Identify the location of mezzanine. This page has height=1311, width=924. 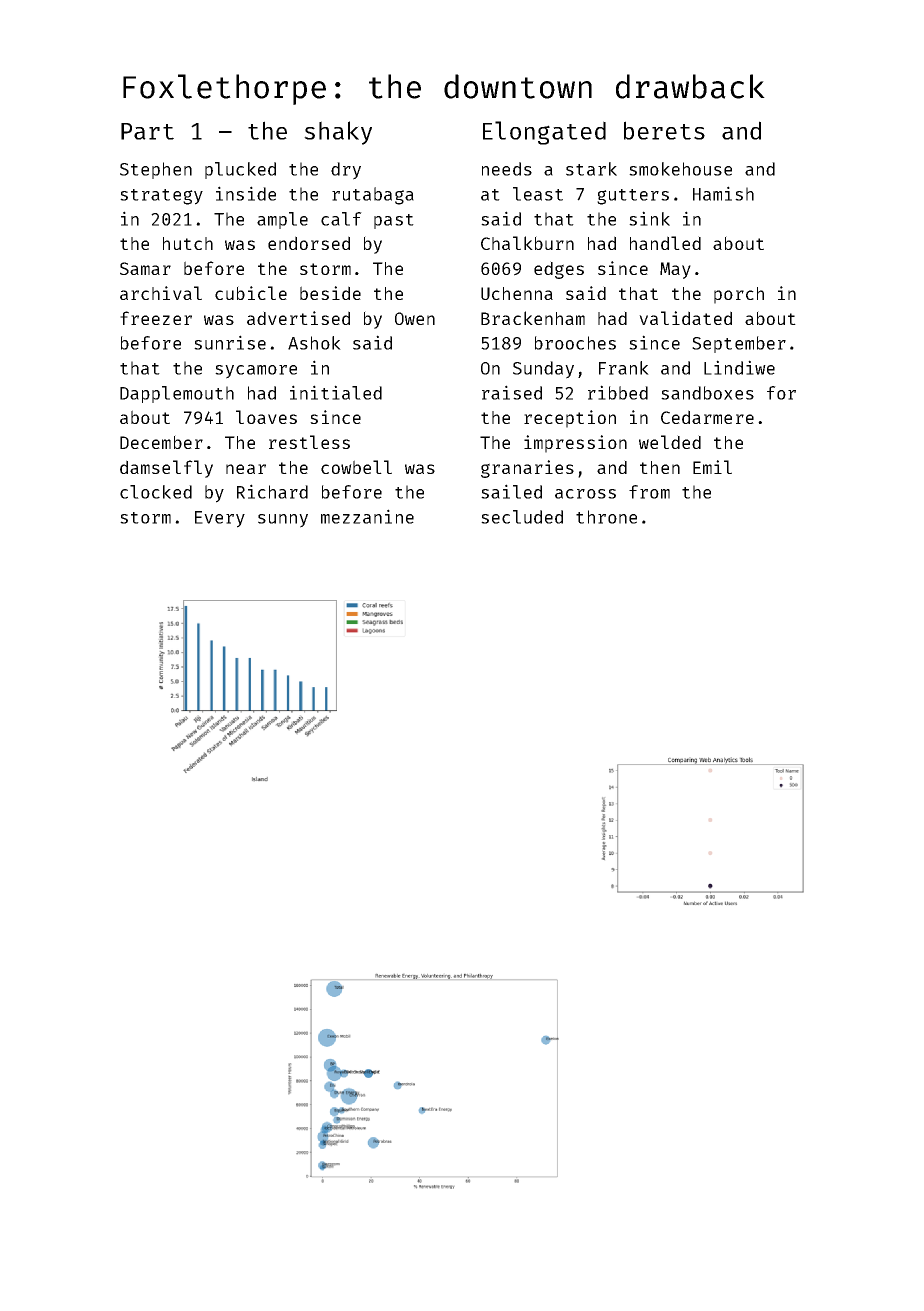
(367, 516).
